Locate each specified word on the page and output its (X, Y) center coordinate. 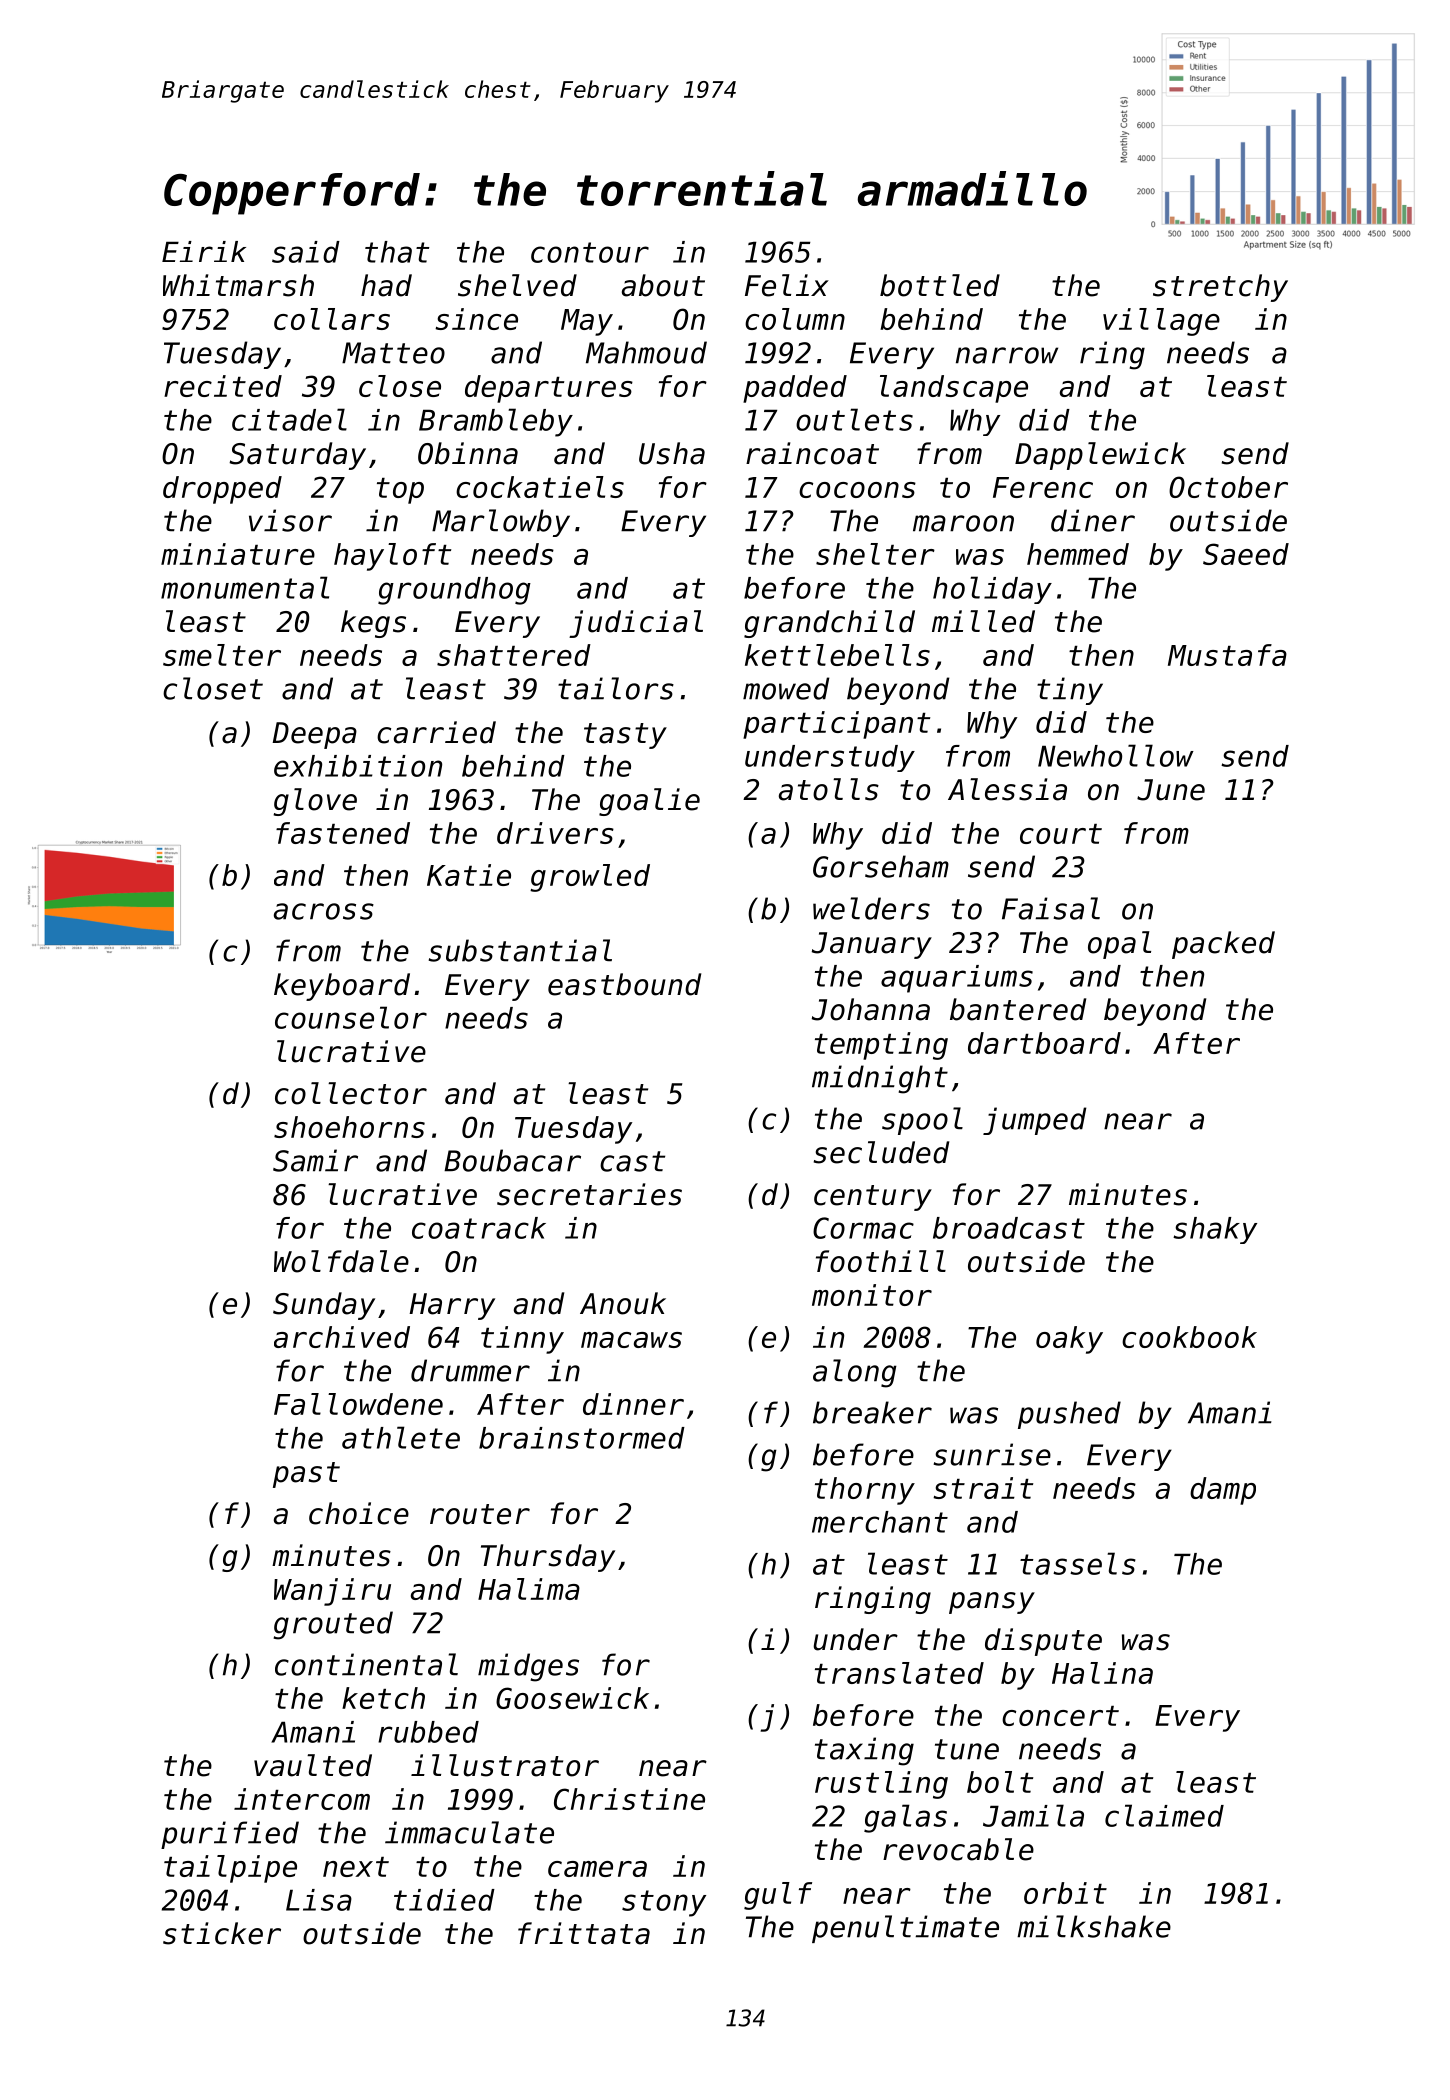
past (306, 1475)
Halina (1102, 1673)
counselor (351, 1017)
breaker (872, 1412)
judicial (636, 624)
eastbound (624, 984)
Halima (529, 1589)
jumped (1035, 1121)
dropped (222, 490)
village (1161, 322)
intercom (302, 1799)
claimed (1164, 1815)
